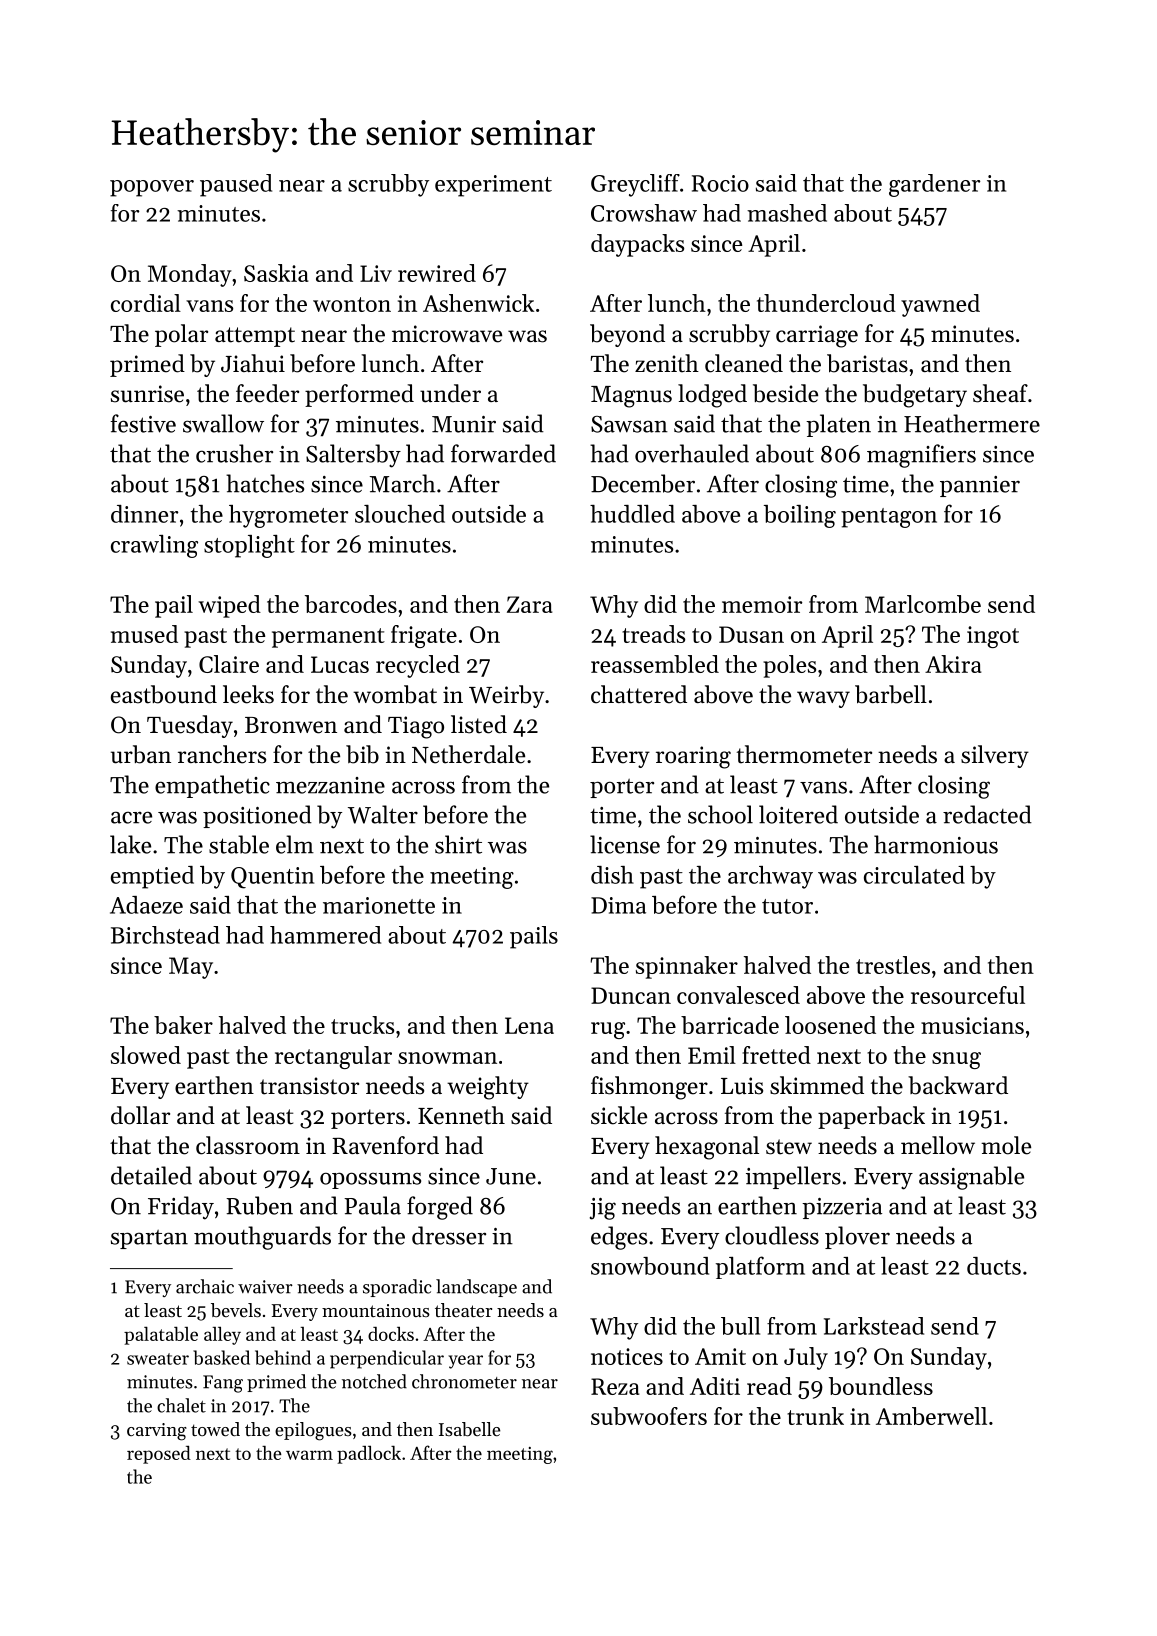 The width and height of the document is (1157, 1636). I want to click on paused, so click(236, 185).
